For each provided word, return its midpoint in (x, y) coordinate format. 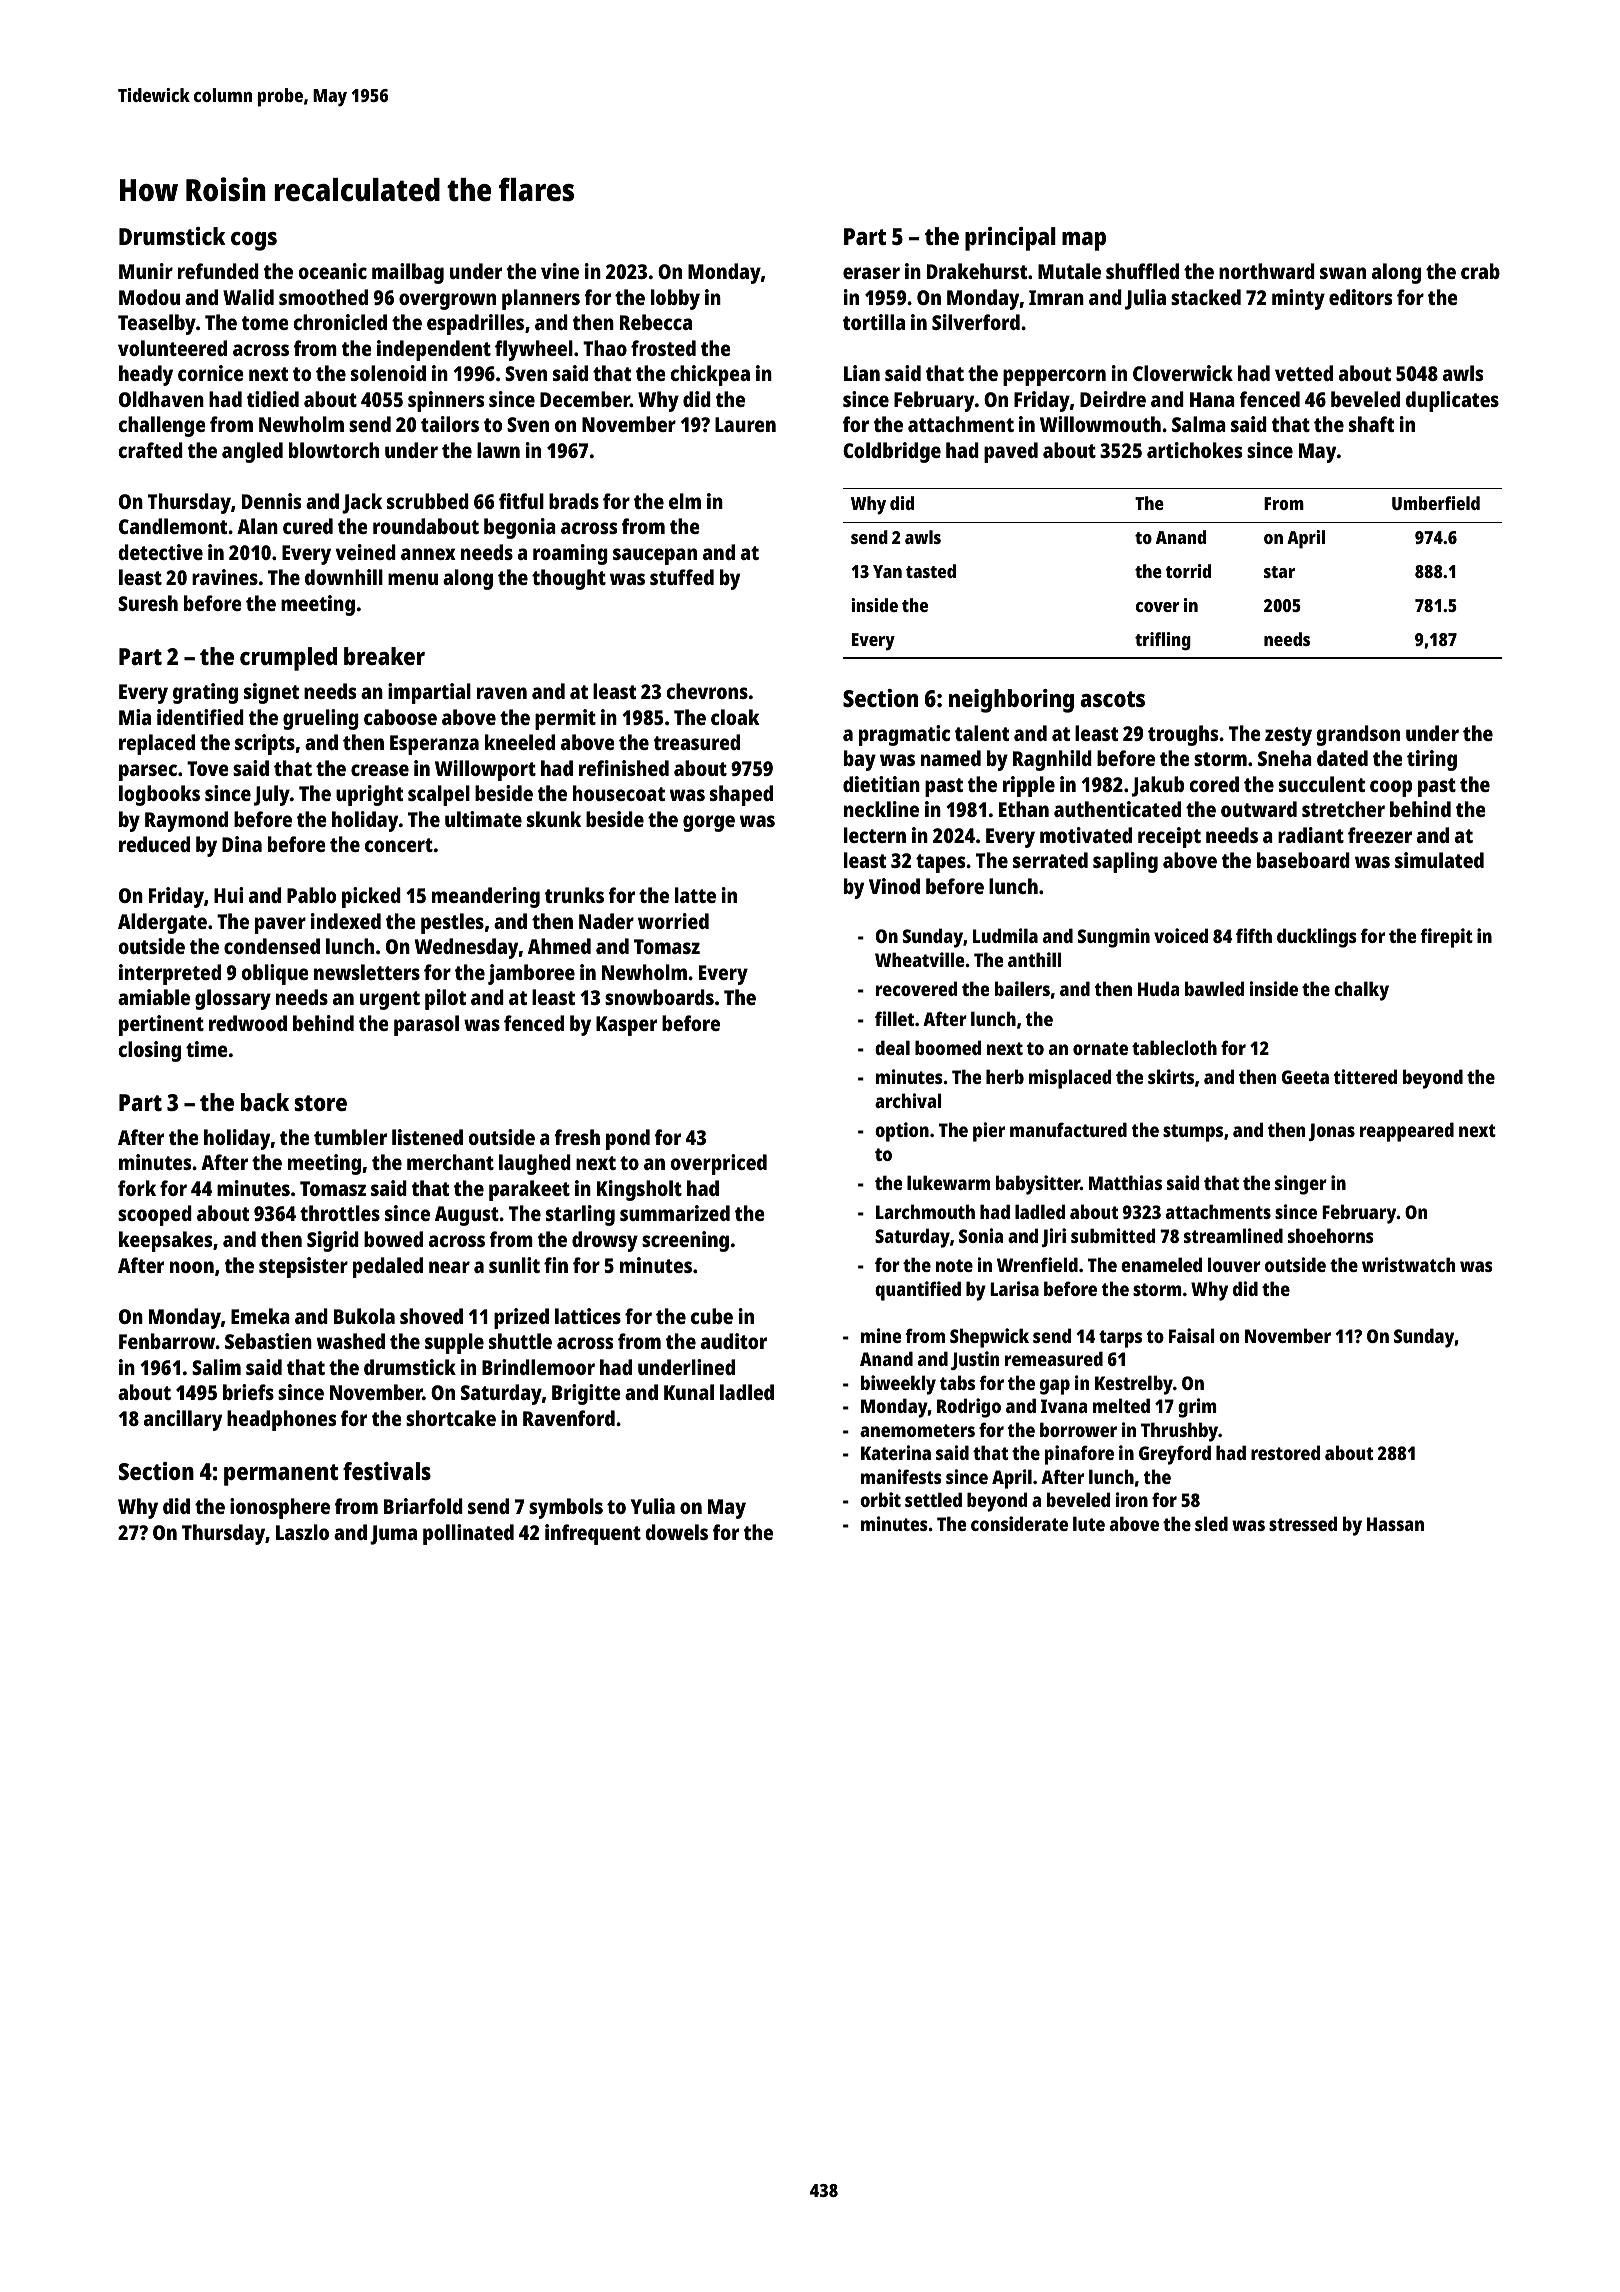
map (1084, 241)
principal (1010, 239)
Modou (149, 297)
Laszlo (302, 1532)
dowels (676, 1532)
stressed (1303, 1523)
